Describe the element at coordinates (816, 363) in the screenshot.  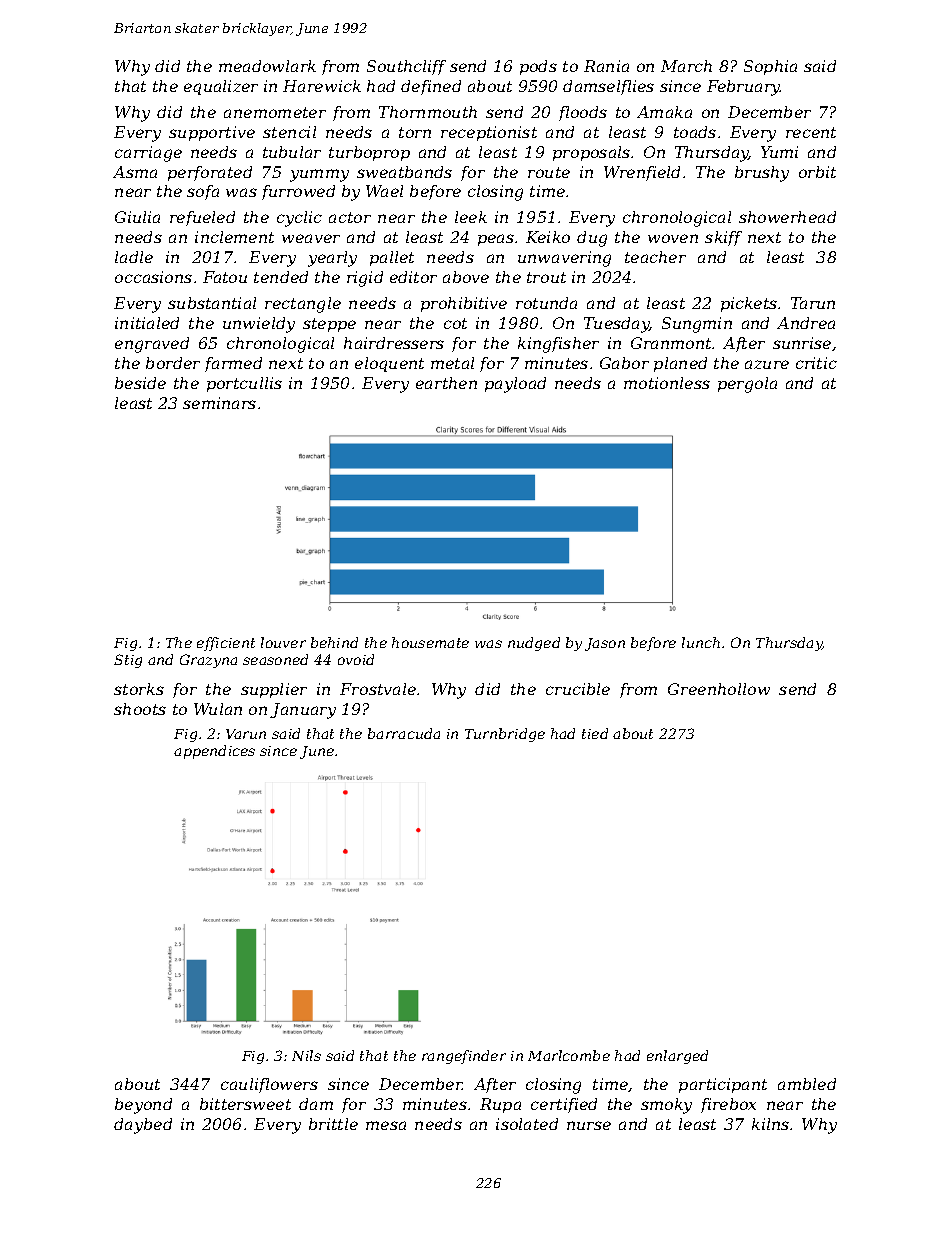
I see `critic` at that location.
